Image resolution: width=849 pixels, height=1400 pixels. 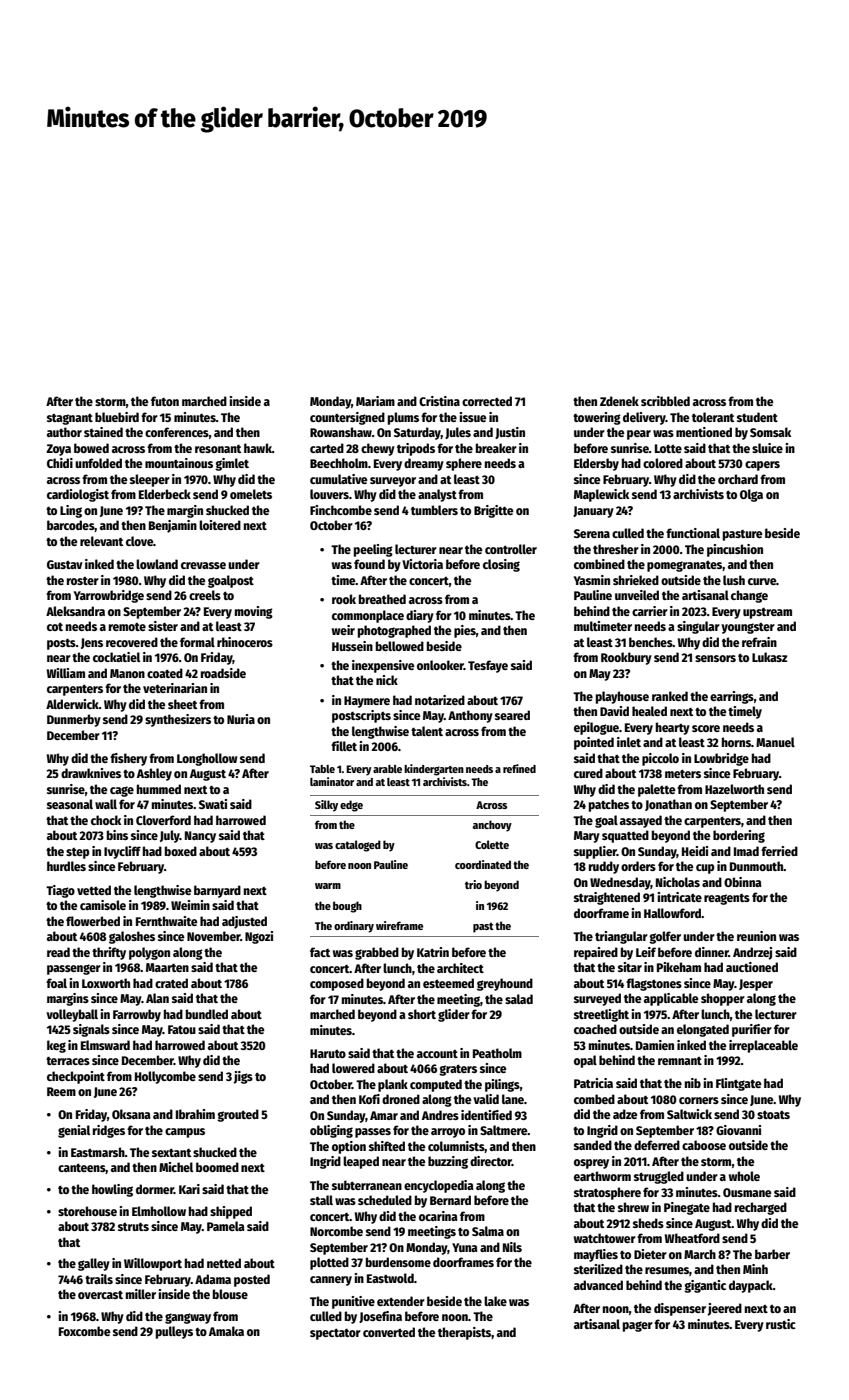 What do you see at coordinates (687, 1208) in the image?
I see `Pinegate` at bounding box center [687, 1208].
